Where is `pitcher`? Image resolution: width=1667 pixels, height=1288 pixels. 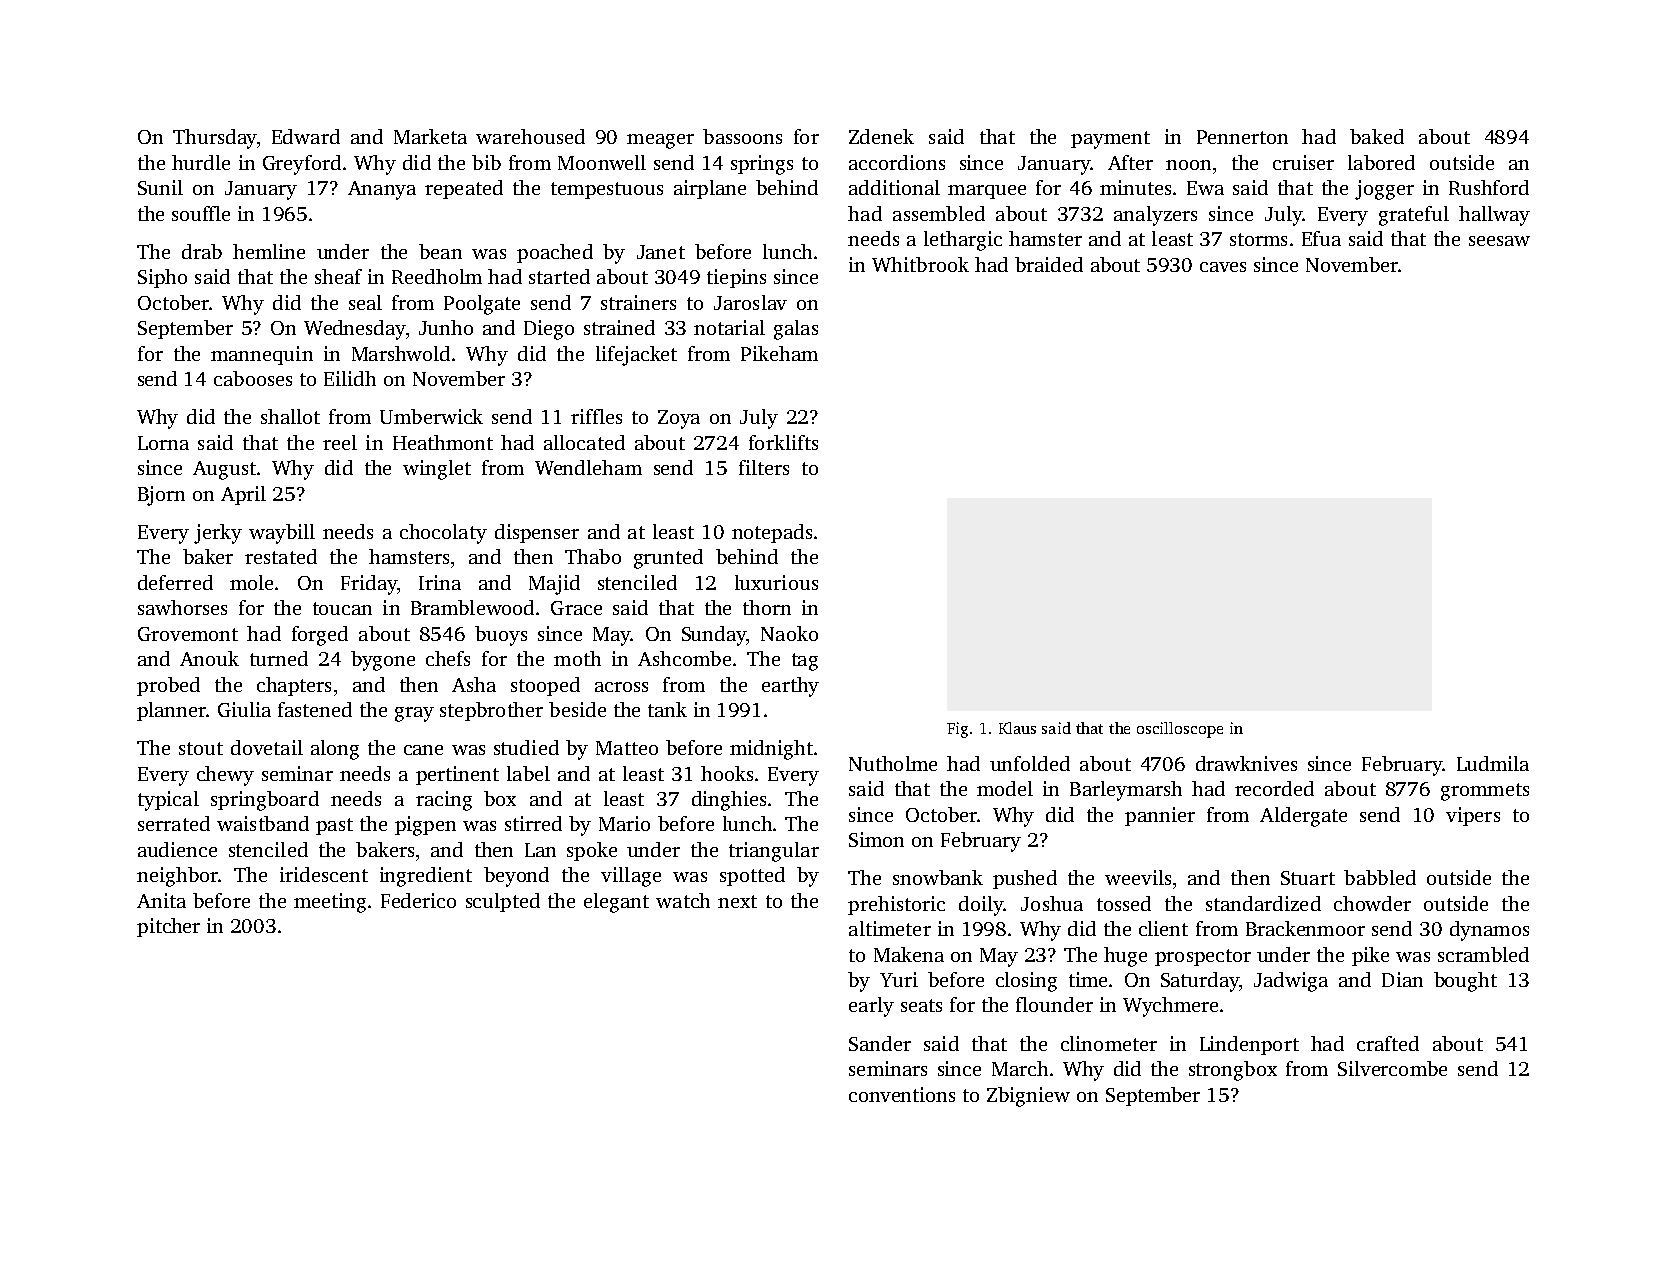
pitcher is located at coordinates (168, 927).
